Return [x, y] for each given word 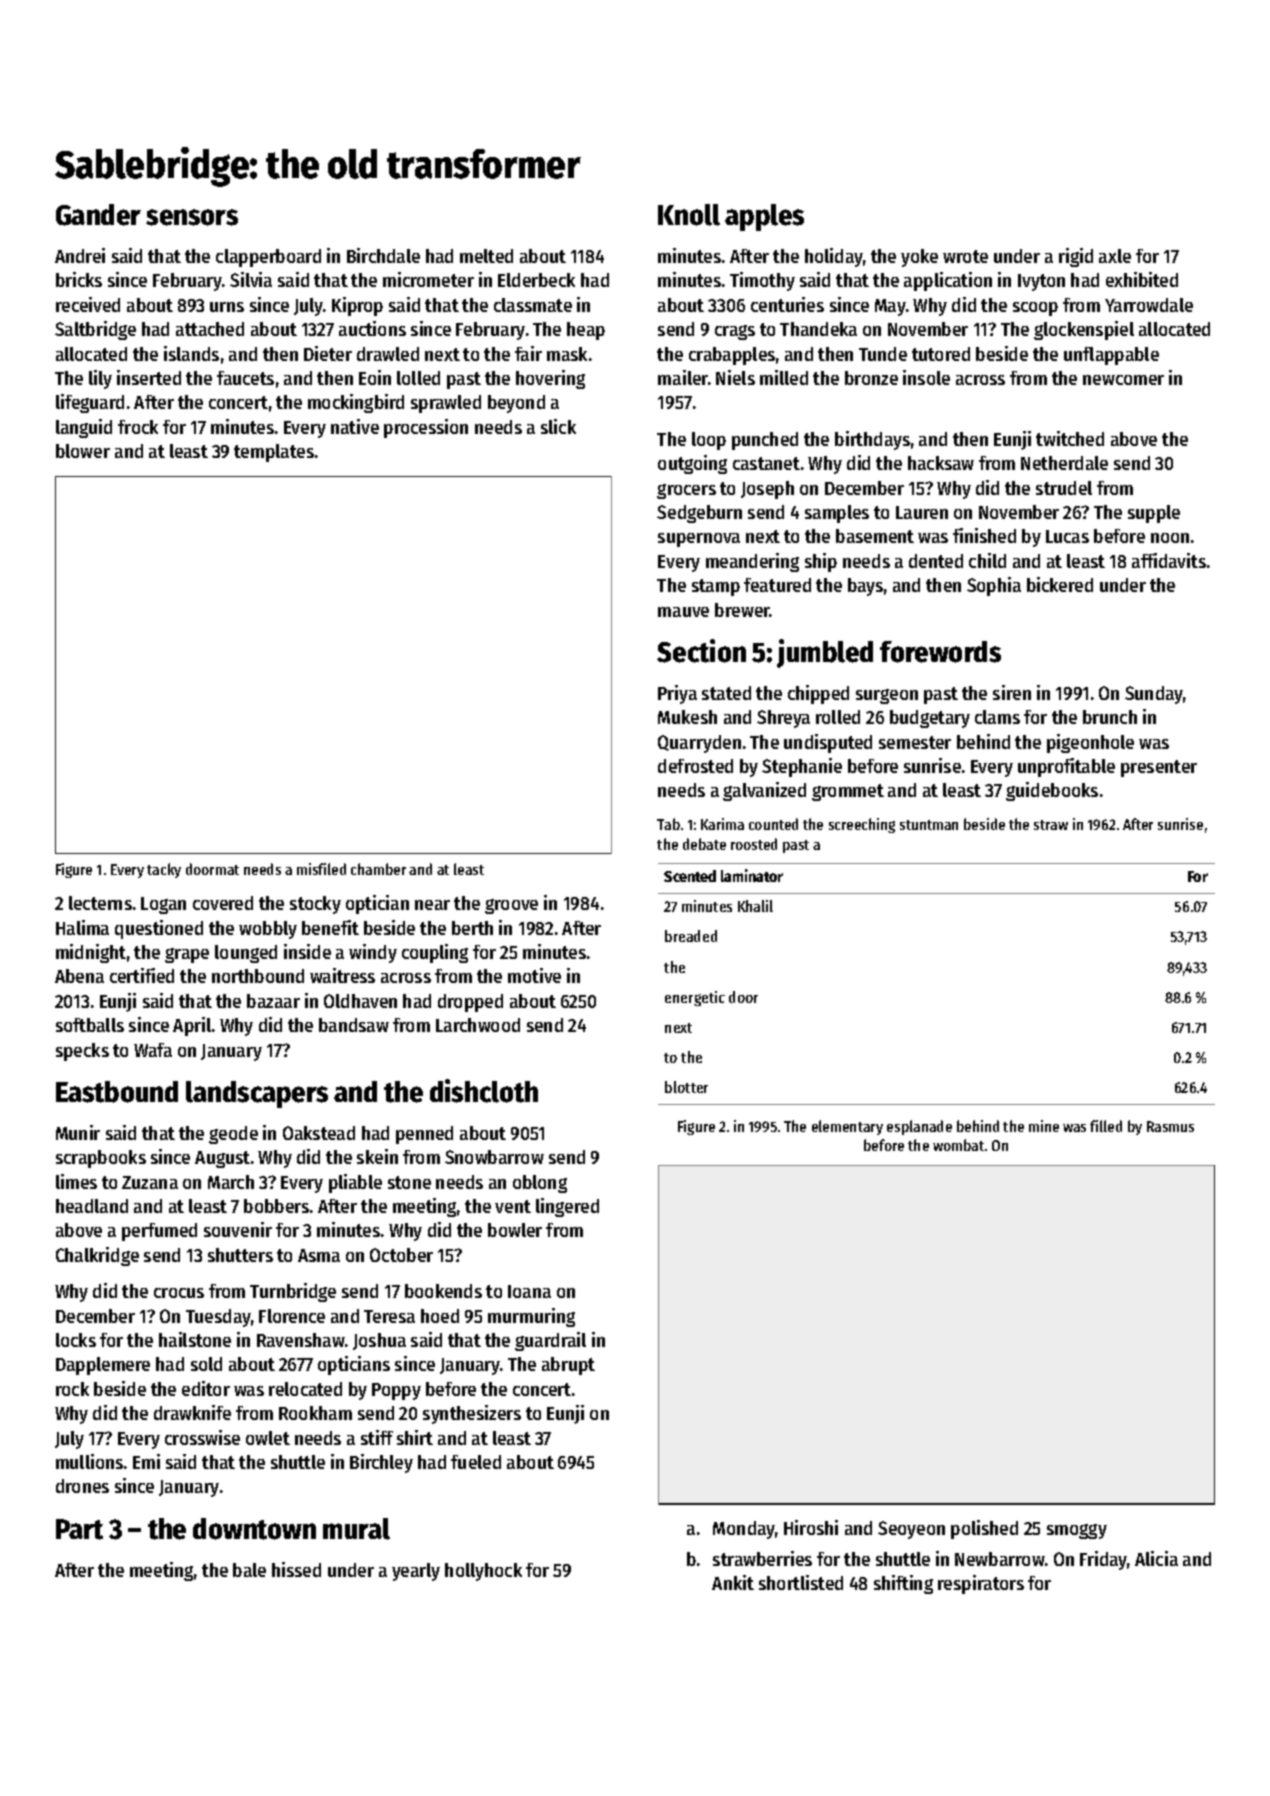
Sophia [994, 586]
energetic [695, 998]
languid [84, 428]
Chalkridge [97, 1256]
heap [586, 331]
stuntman [929, 825]
